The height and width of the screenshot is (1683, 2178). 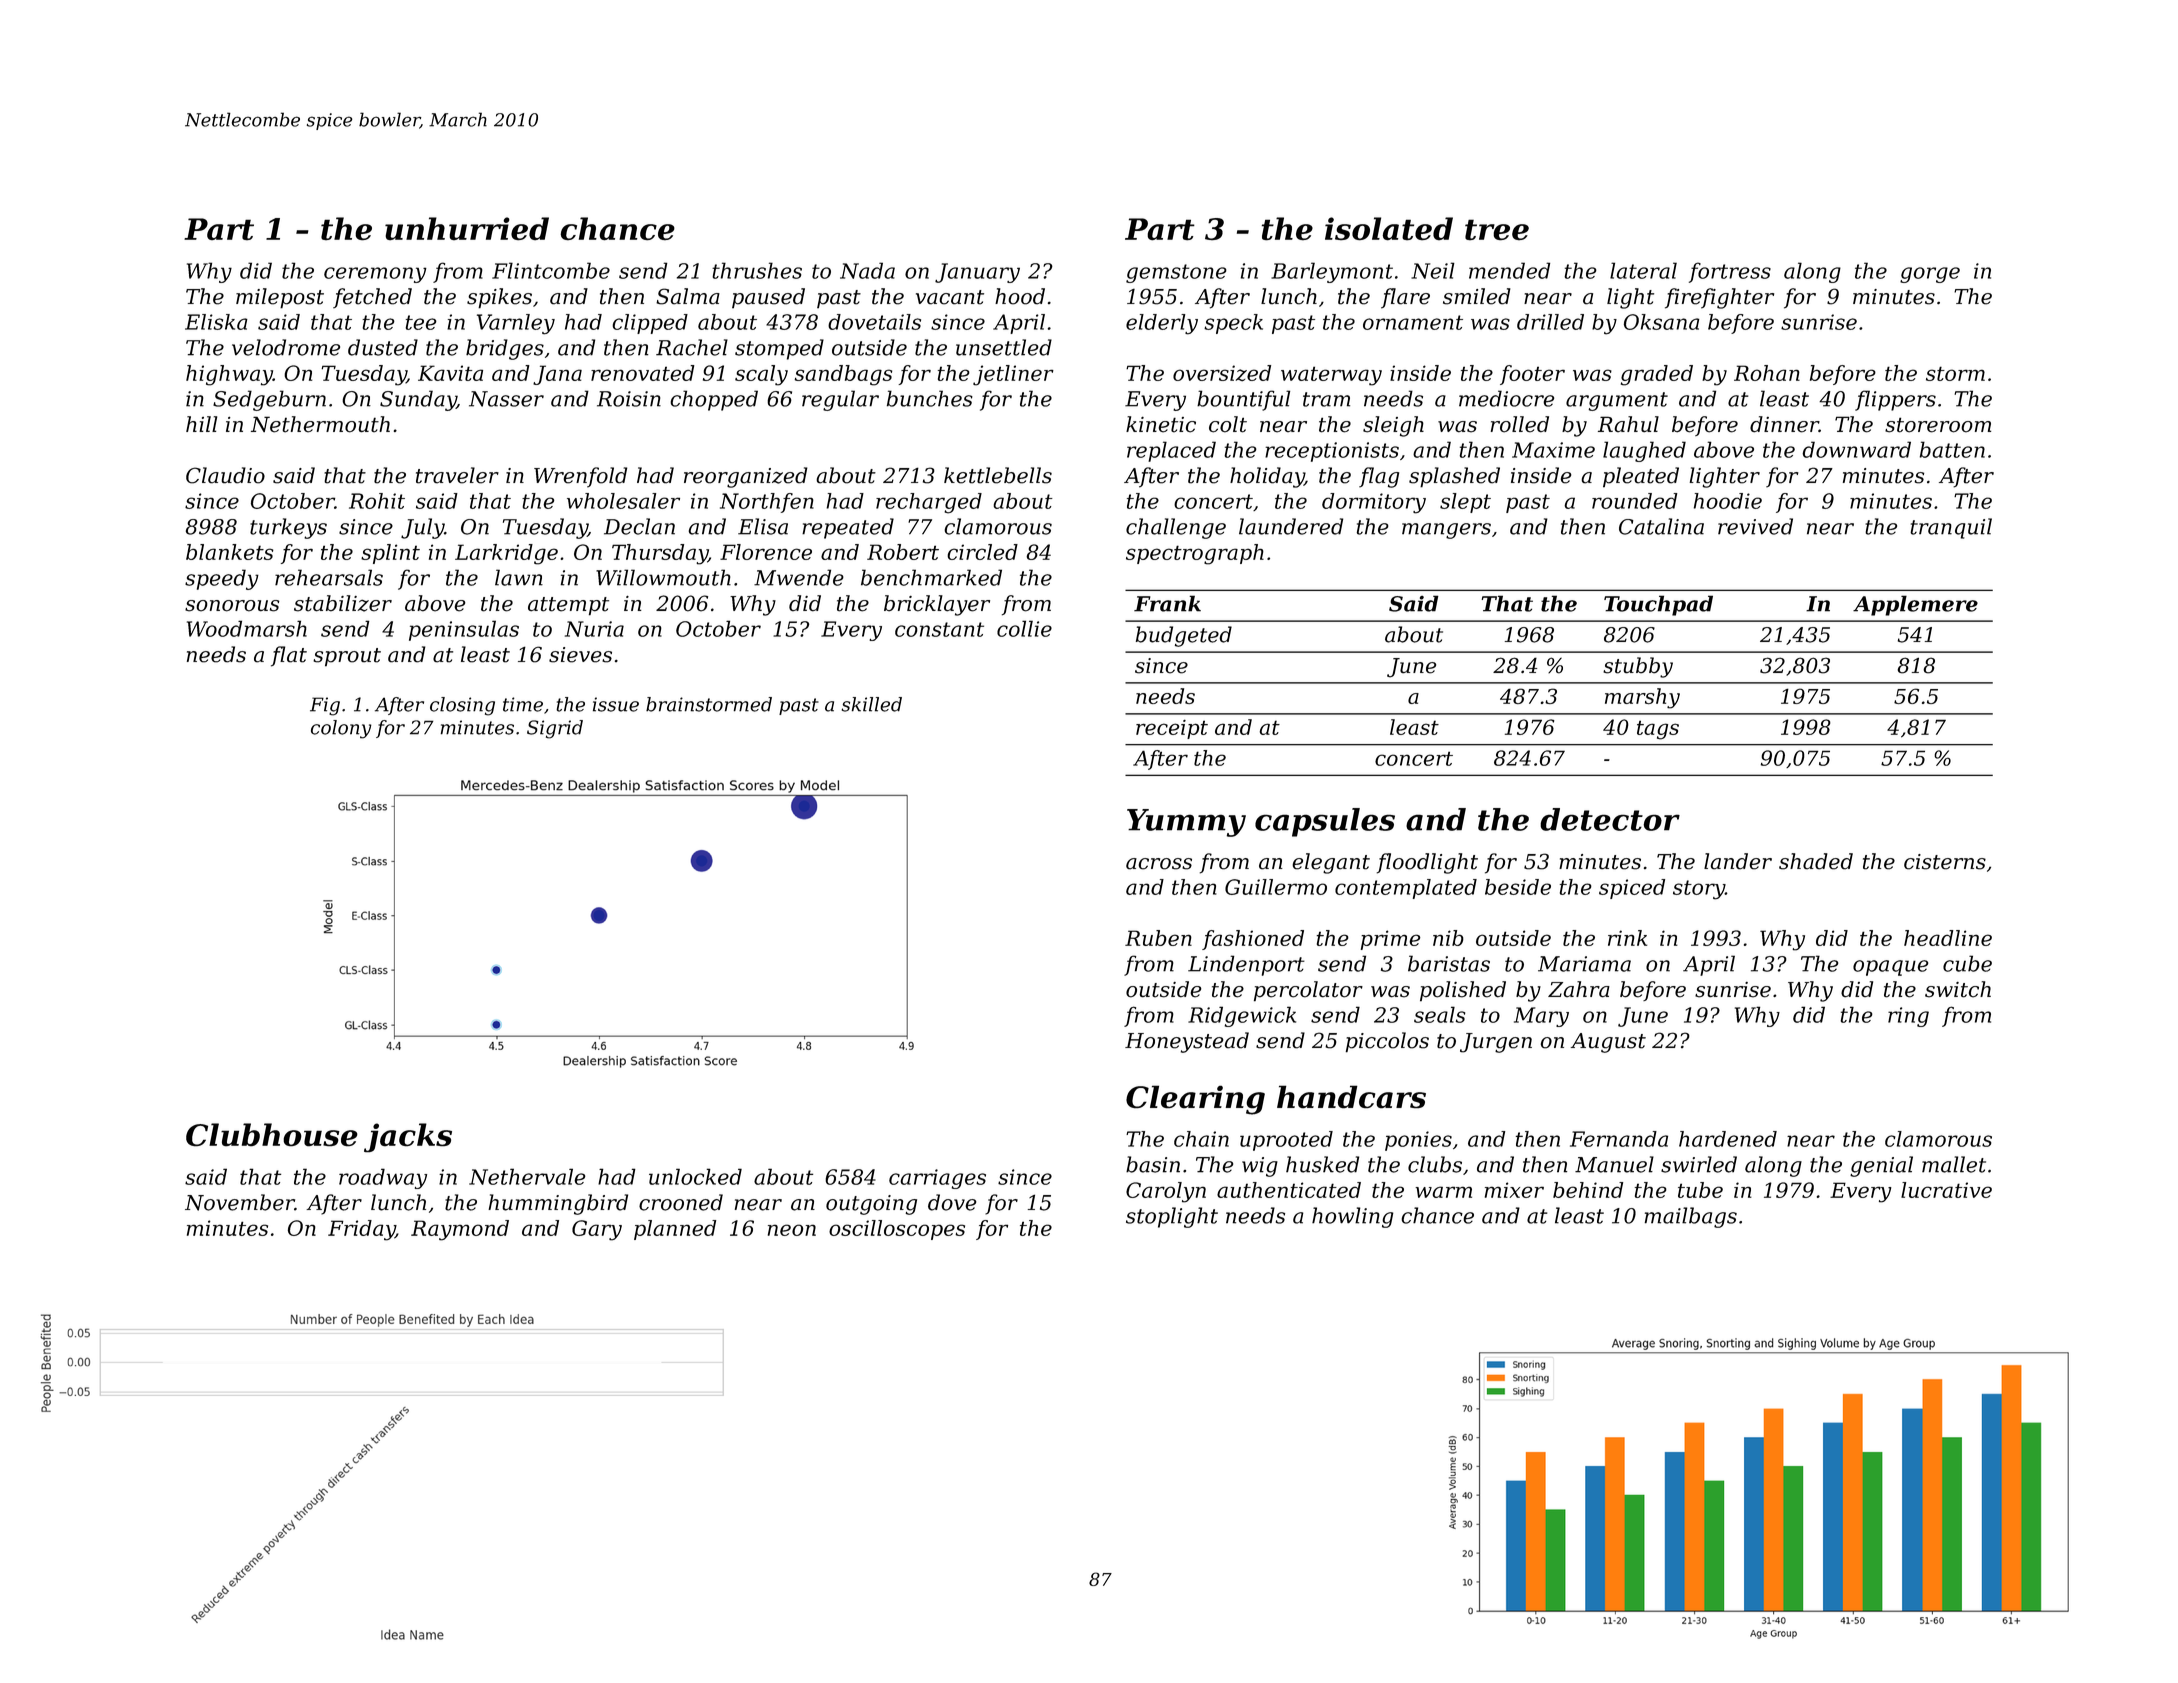 What do you see at coordinates (597, 1230) in the screenshot?
I see `Gary` at bounding box center [597, 1230].
